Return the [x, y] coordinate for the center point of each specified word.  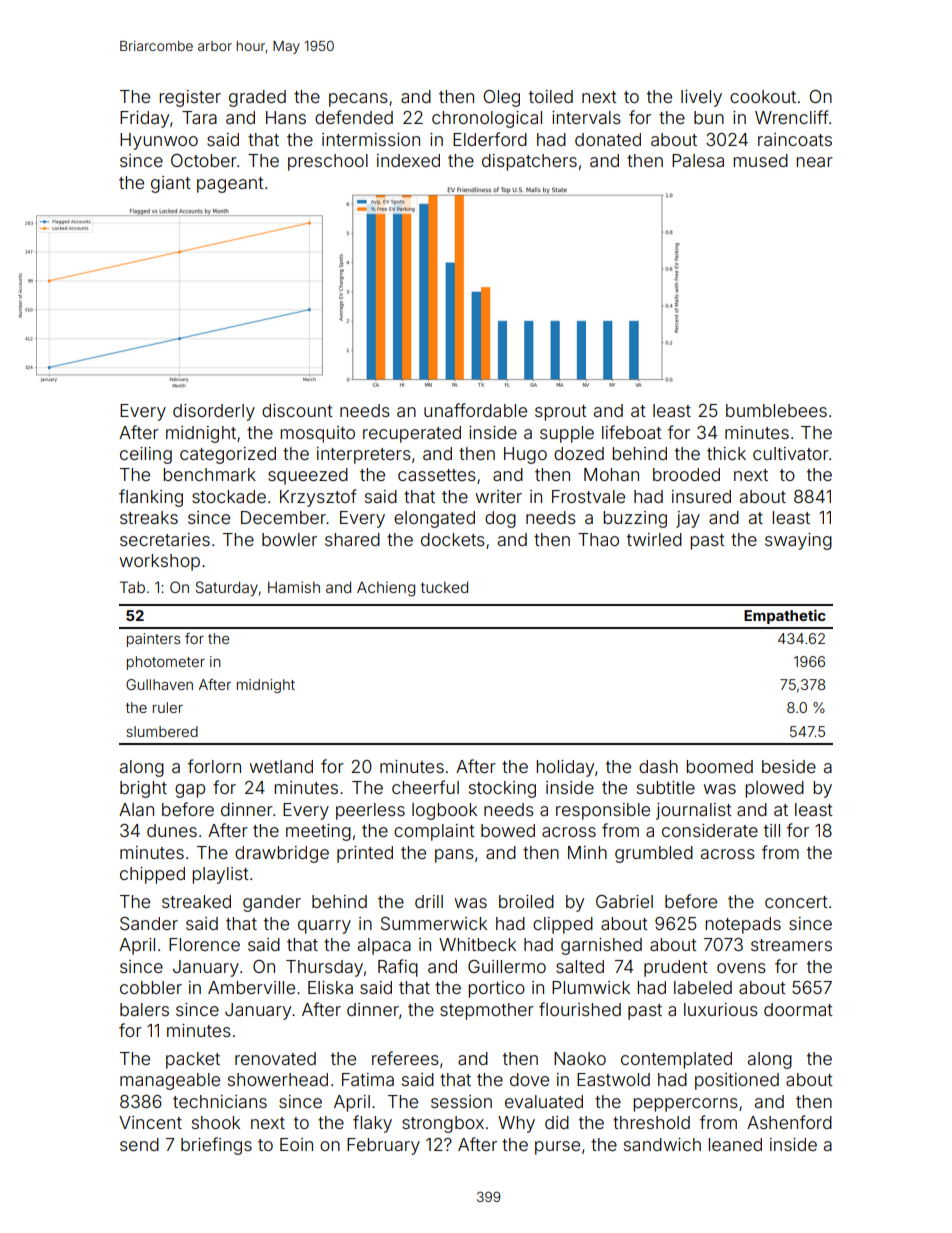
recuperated [412, 434]
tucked [444, 587]
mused [760, 160]
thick [726, 453]
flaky [372, 1124]
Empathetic [785, 616]
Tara [199, 117]
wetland [281, 766]
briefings [216, 1146]
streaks [149, 517]
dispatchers [529, 162]
